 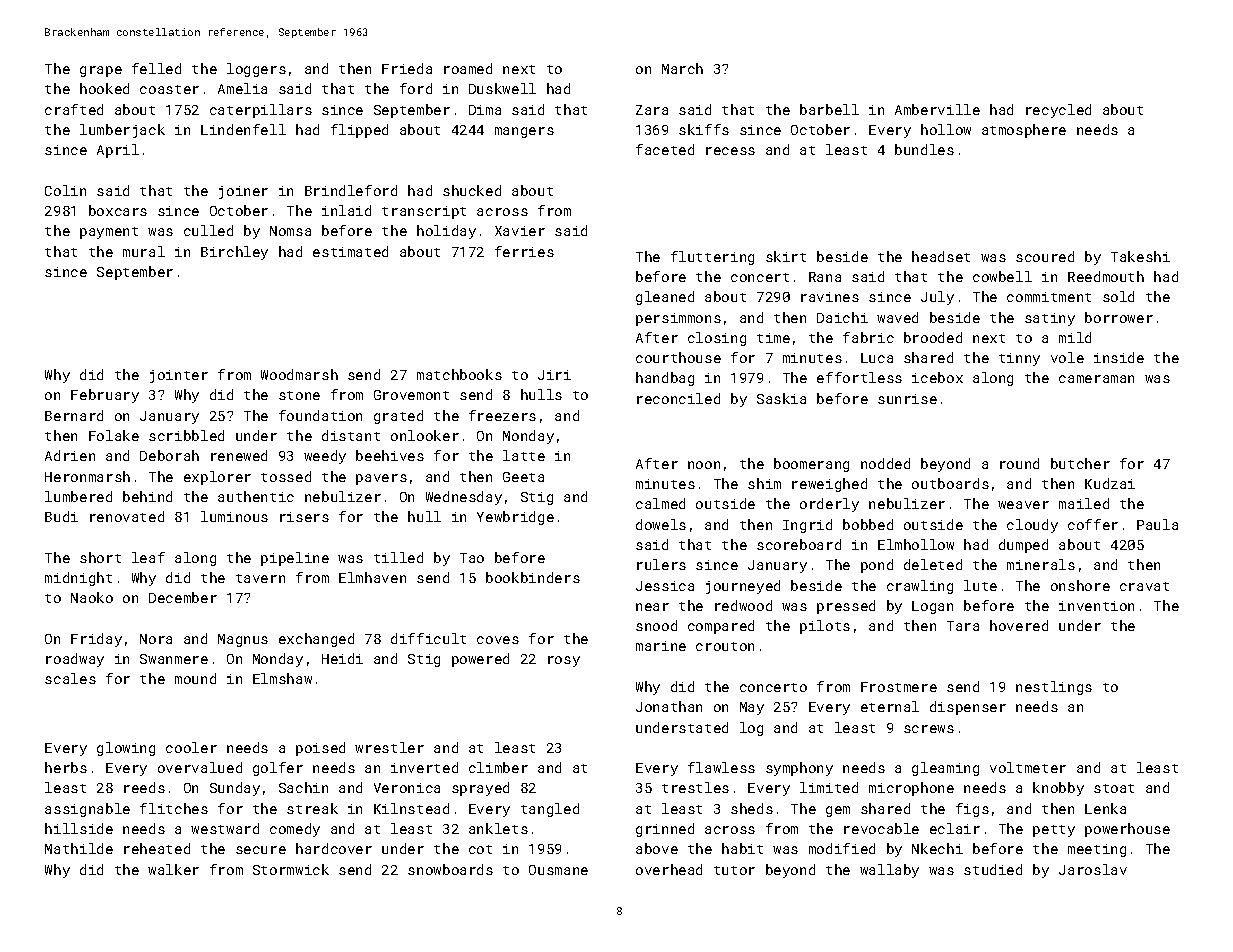 I want to click on scoured, so click(x=1045, y=256).
